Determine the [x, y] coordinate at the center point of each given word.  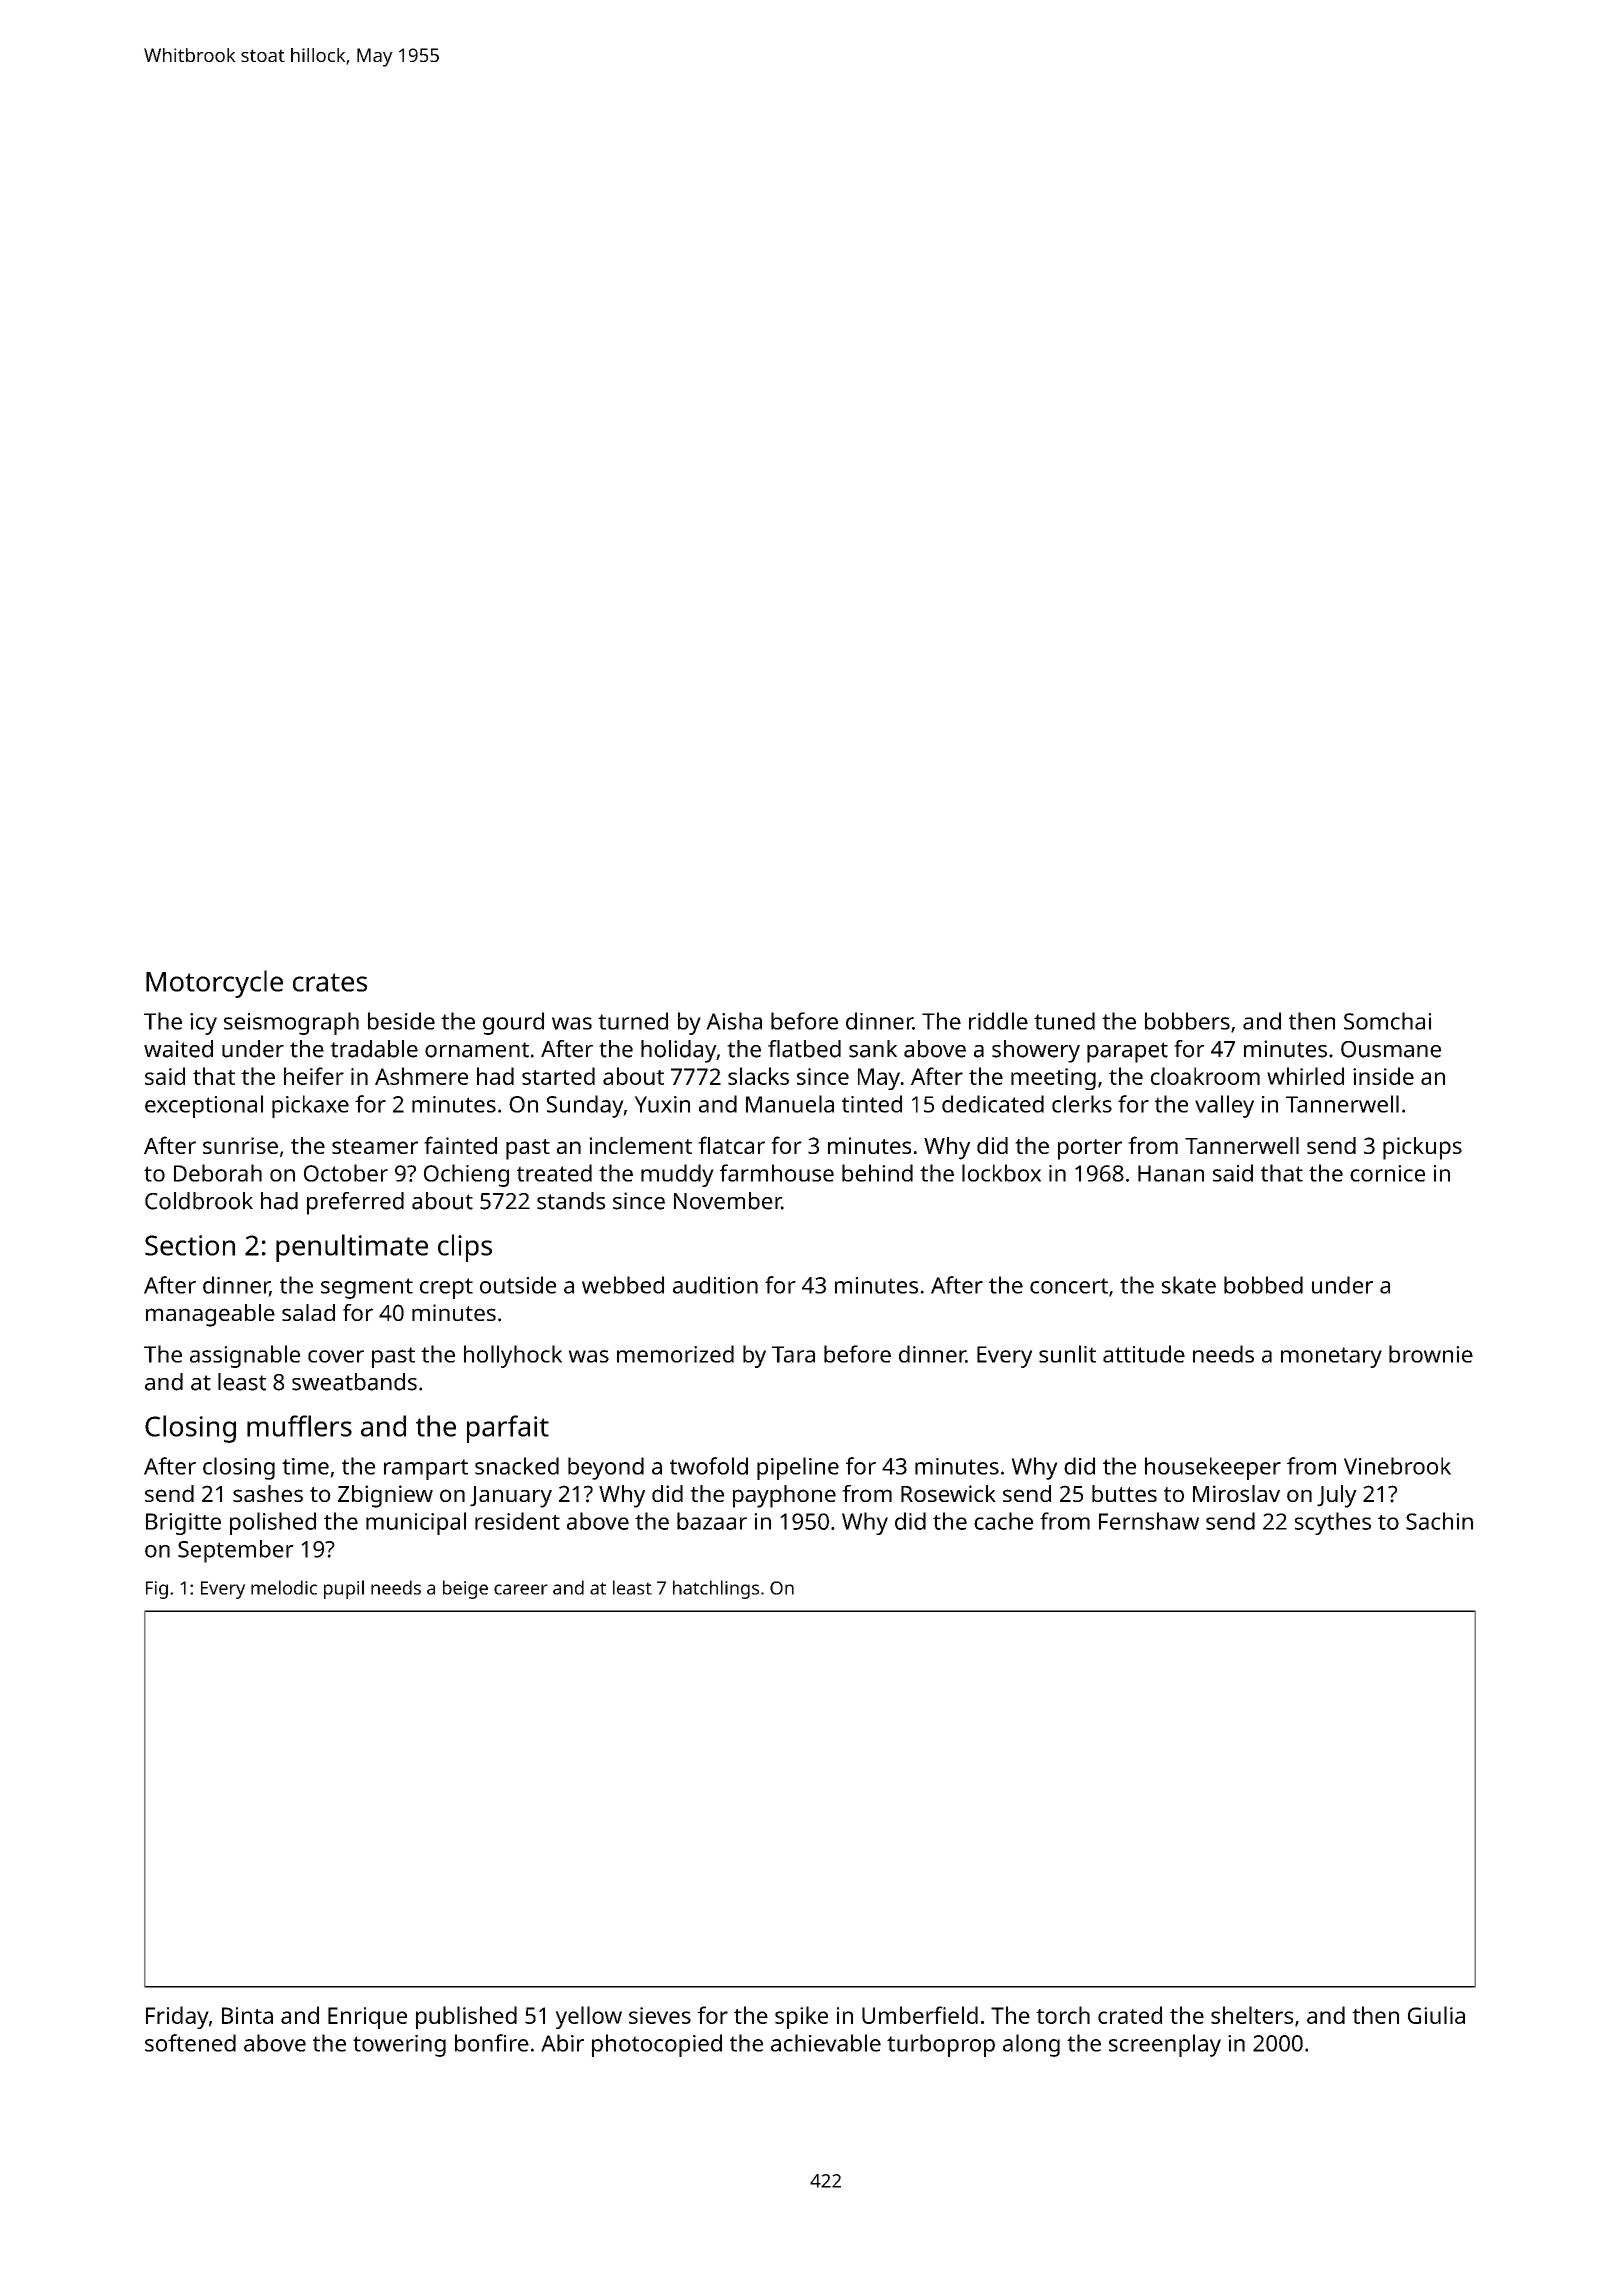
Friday [177, 2017]
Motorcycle [214, 984]
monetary [1331, 1357]
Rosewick [948, 1493]
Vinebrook [1397, 1466]
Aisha [734, 1021]
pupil [344, 1589]
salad [308, 1312]
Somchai [1387, 1021]
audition [715, 1285]
